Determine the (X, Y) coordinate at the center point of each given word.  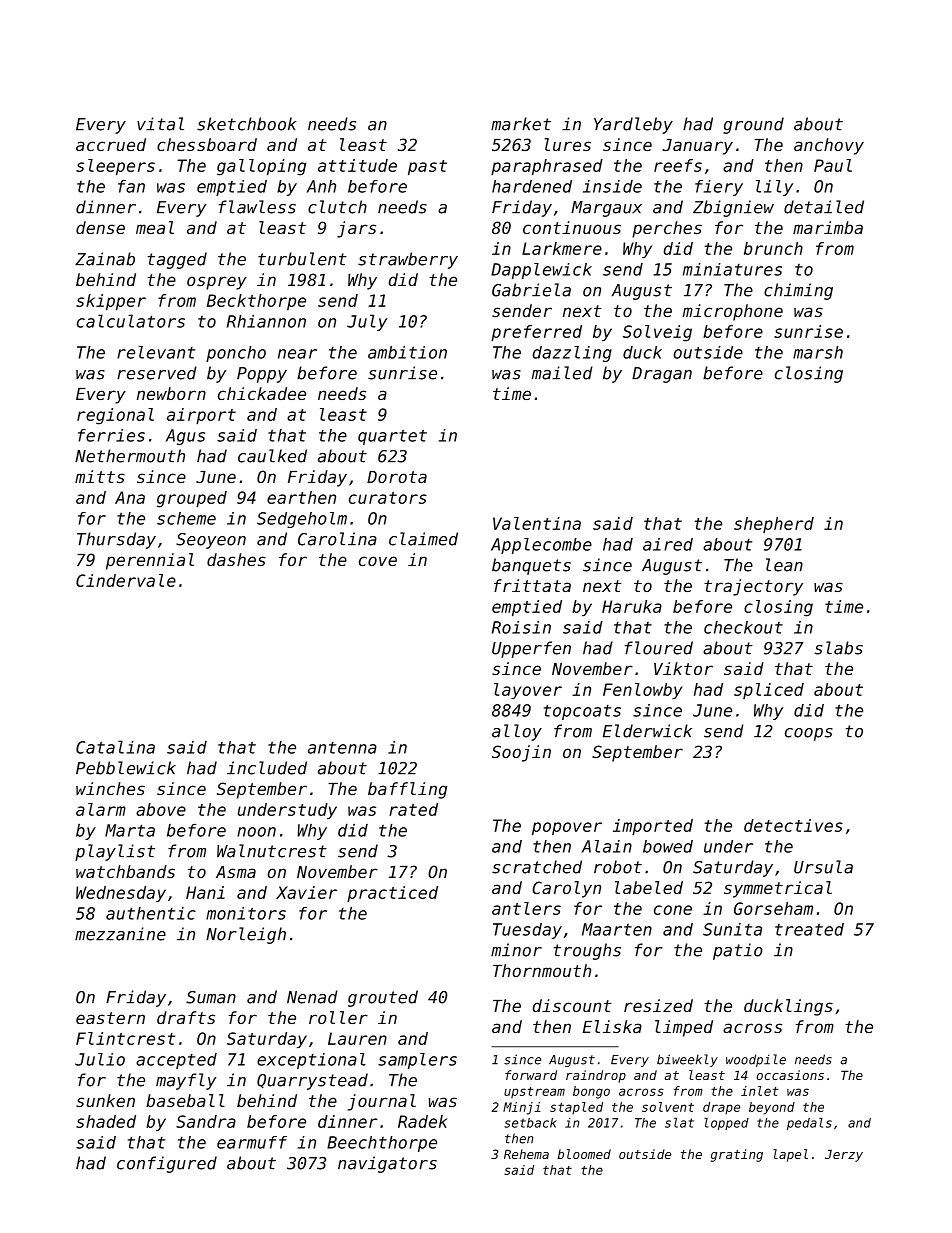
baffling (407, 790)
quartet (392, 437)
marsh (818, 352)
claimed (423, 539)
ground (753, 125)
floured (659, 648)
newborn (171, 393)
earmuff (252, 1142)
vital (160, 124)
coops (809, 734)
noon (256, 832)
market (521, 124)
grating (737, 1155)
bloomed (584, 1154)
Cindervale (126, 580)
